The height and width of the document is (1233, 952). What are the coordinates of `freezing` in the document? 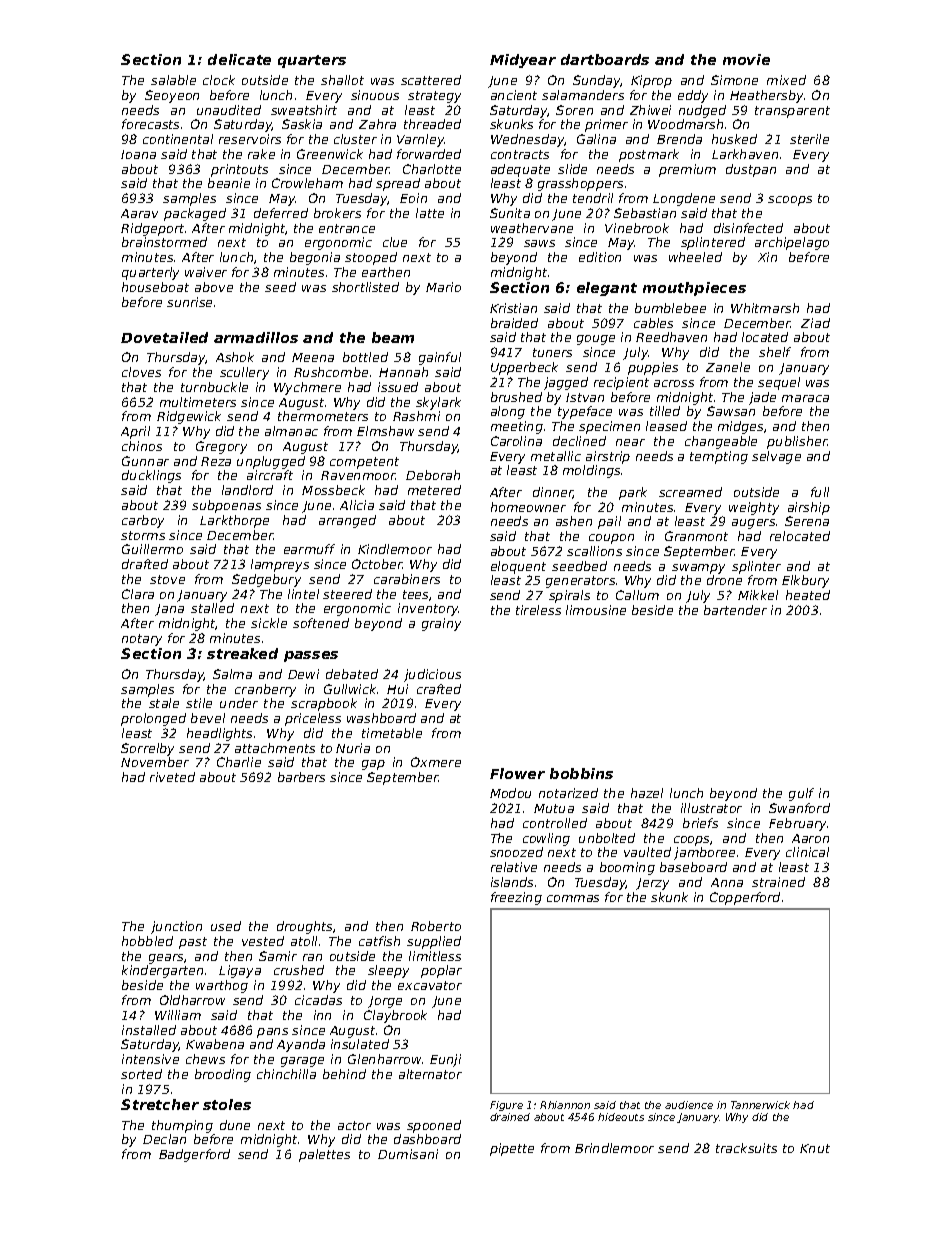 It's located at (516, 898).
